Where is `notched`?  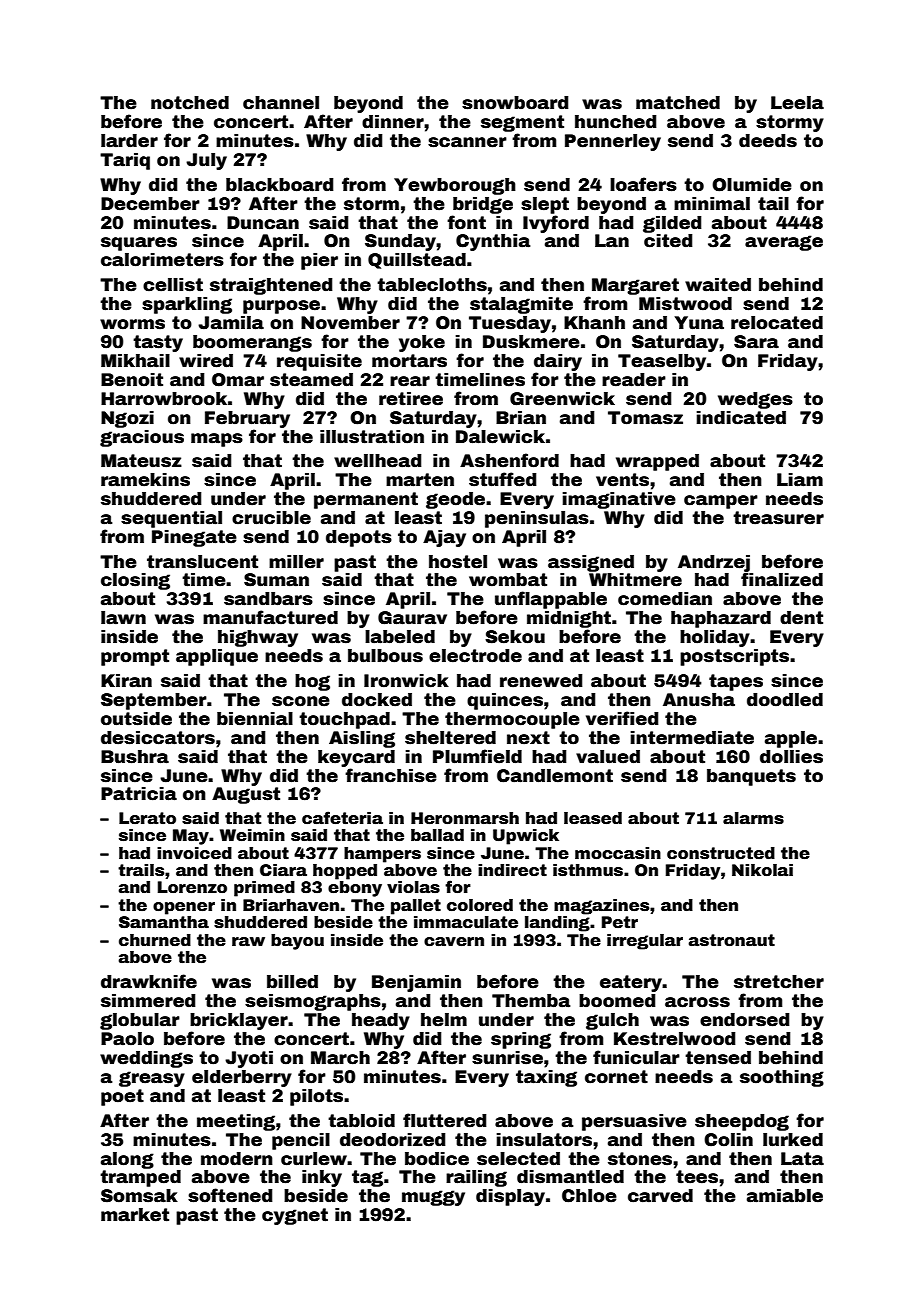 notched is located at coordinates (190, 103).
